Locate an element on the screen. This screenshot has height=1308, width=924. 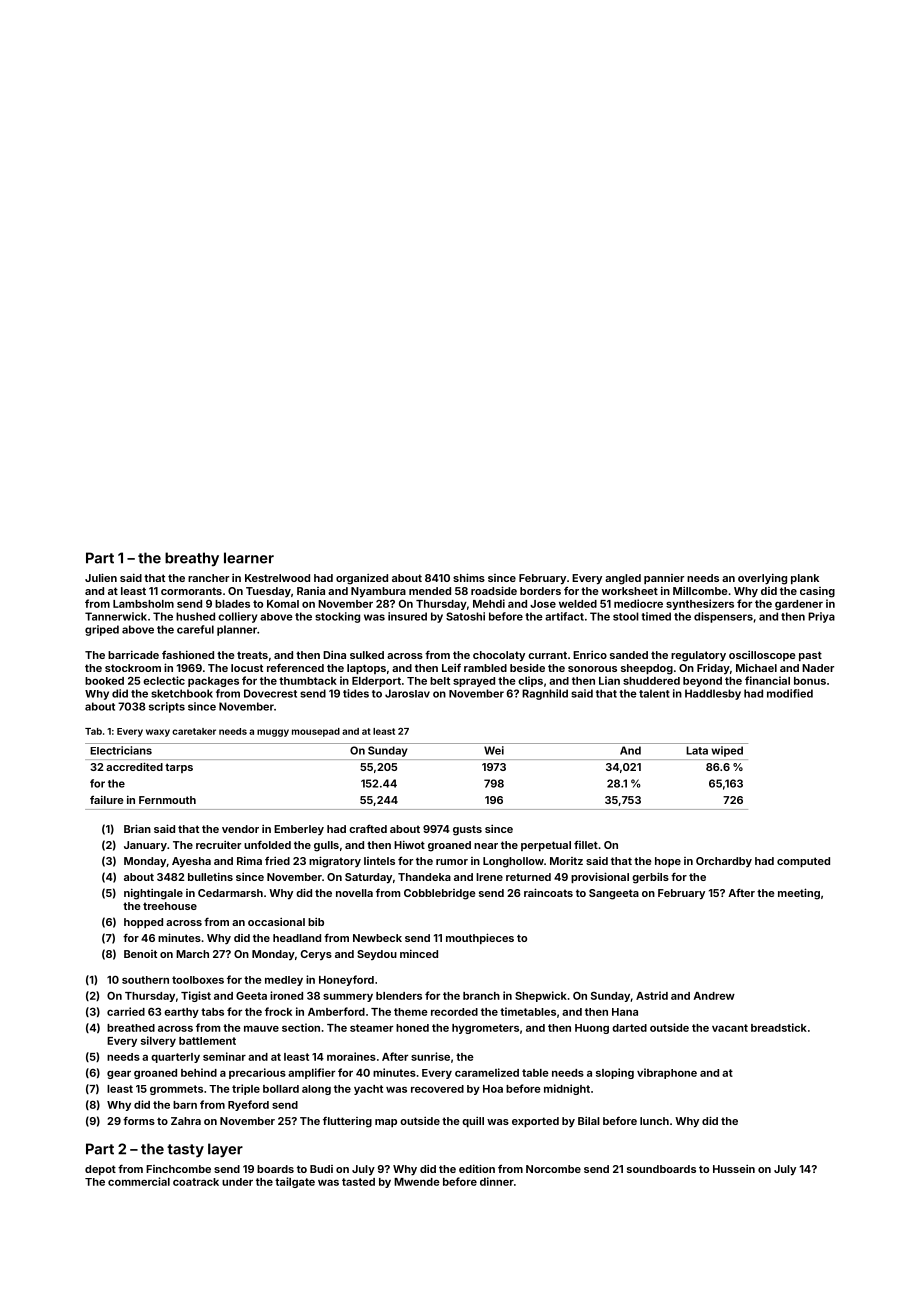
breathy is located at coordinates (192, 559).
